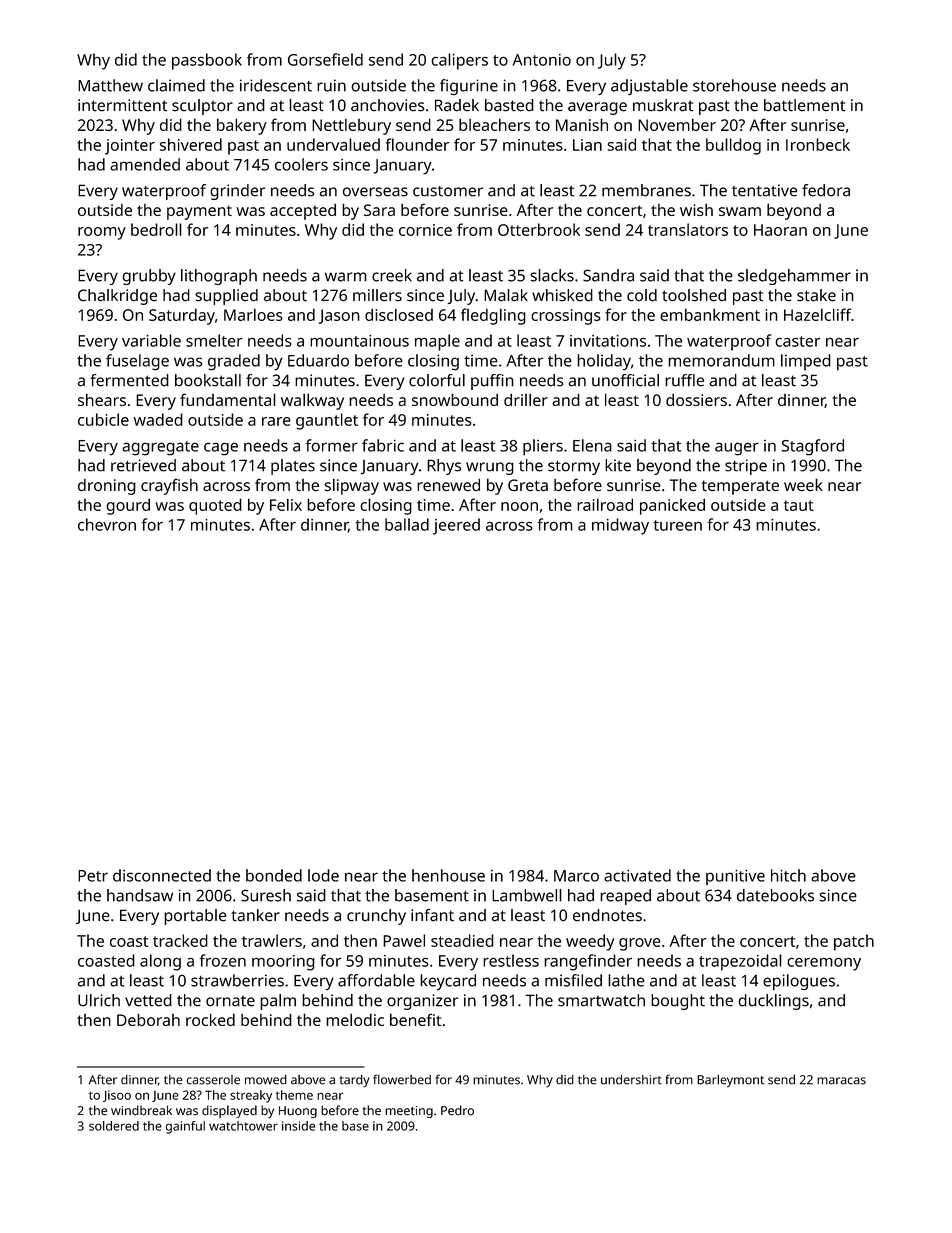  I want to click on gainful, so click(185, 1127).
